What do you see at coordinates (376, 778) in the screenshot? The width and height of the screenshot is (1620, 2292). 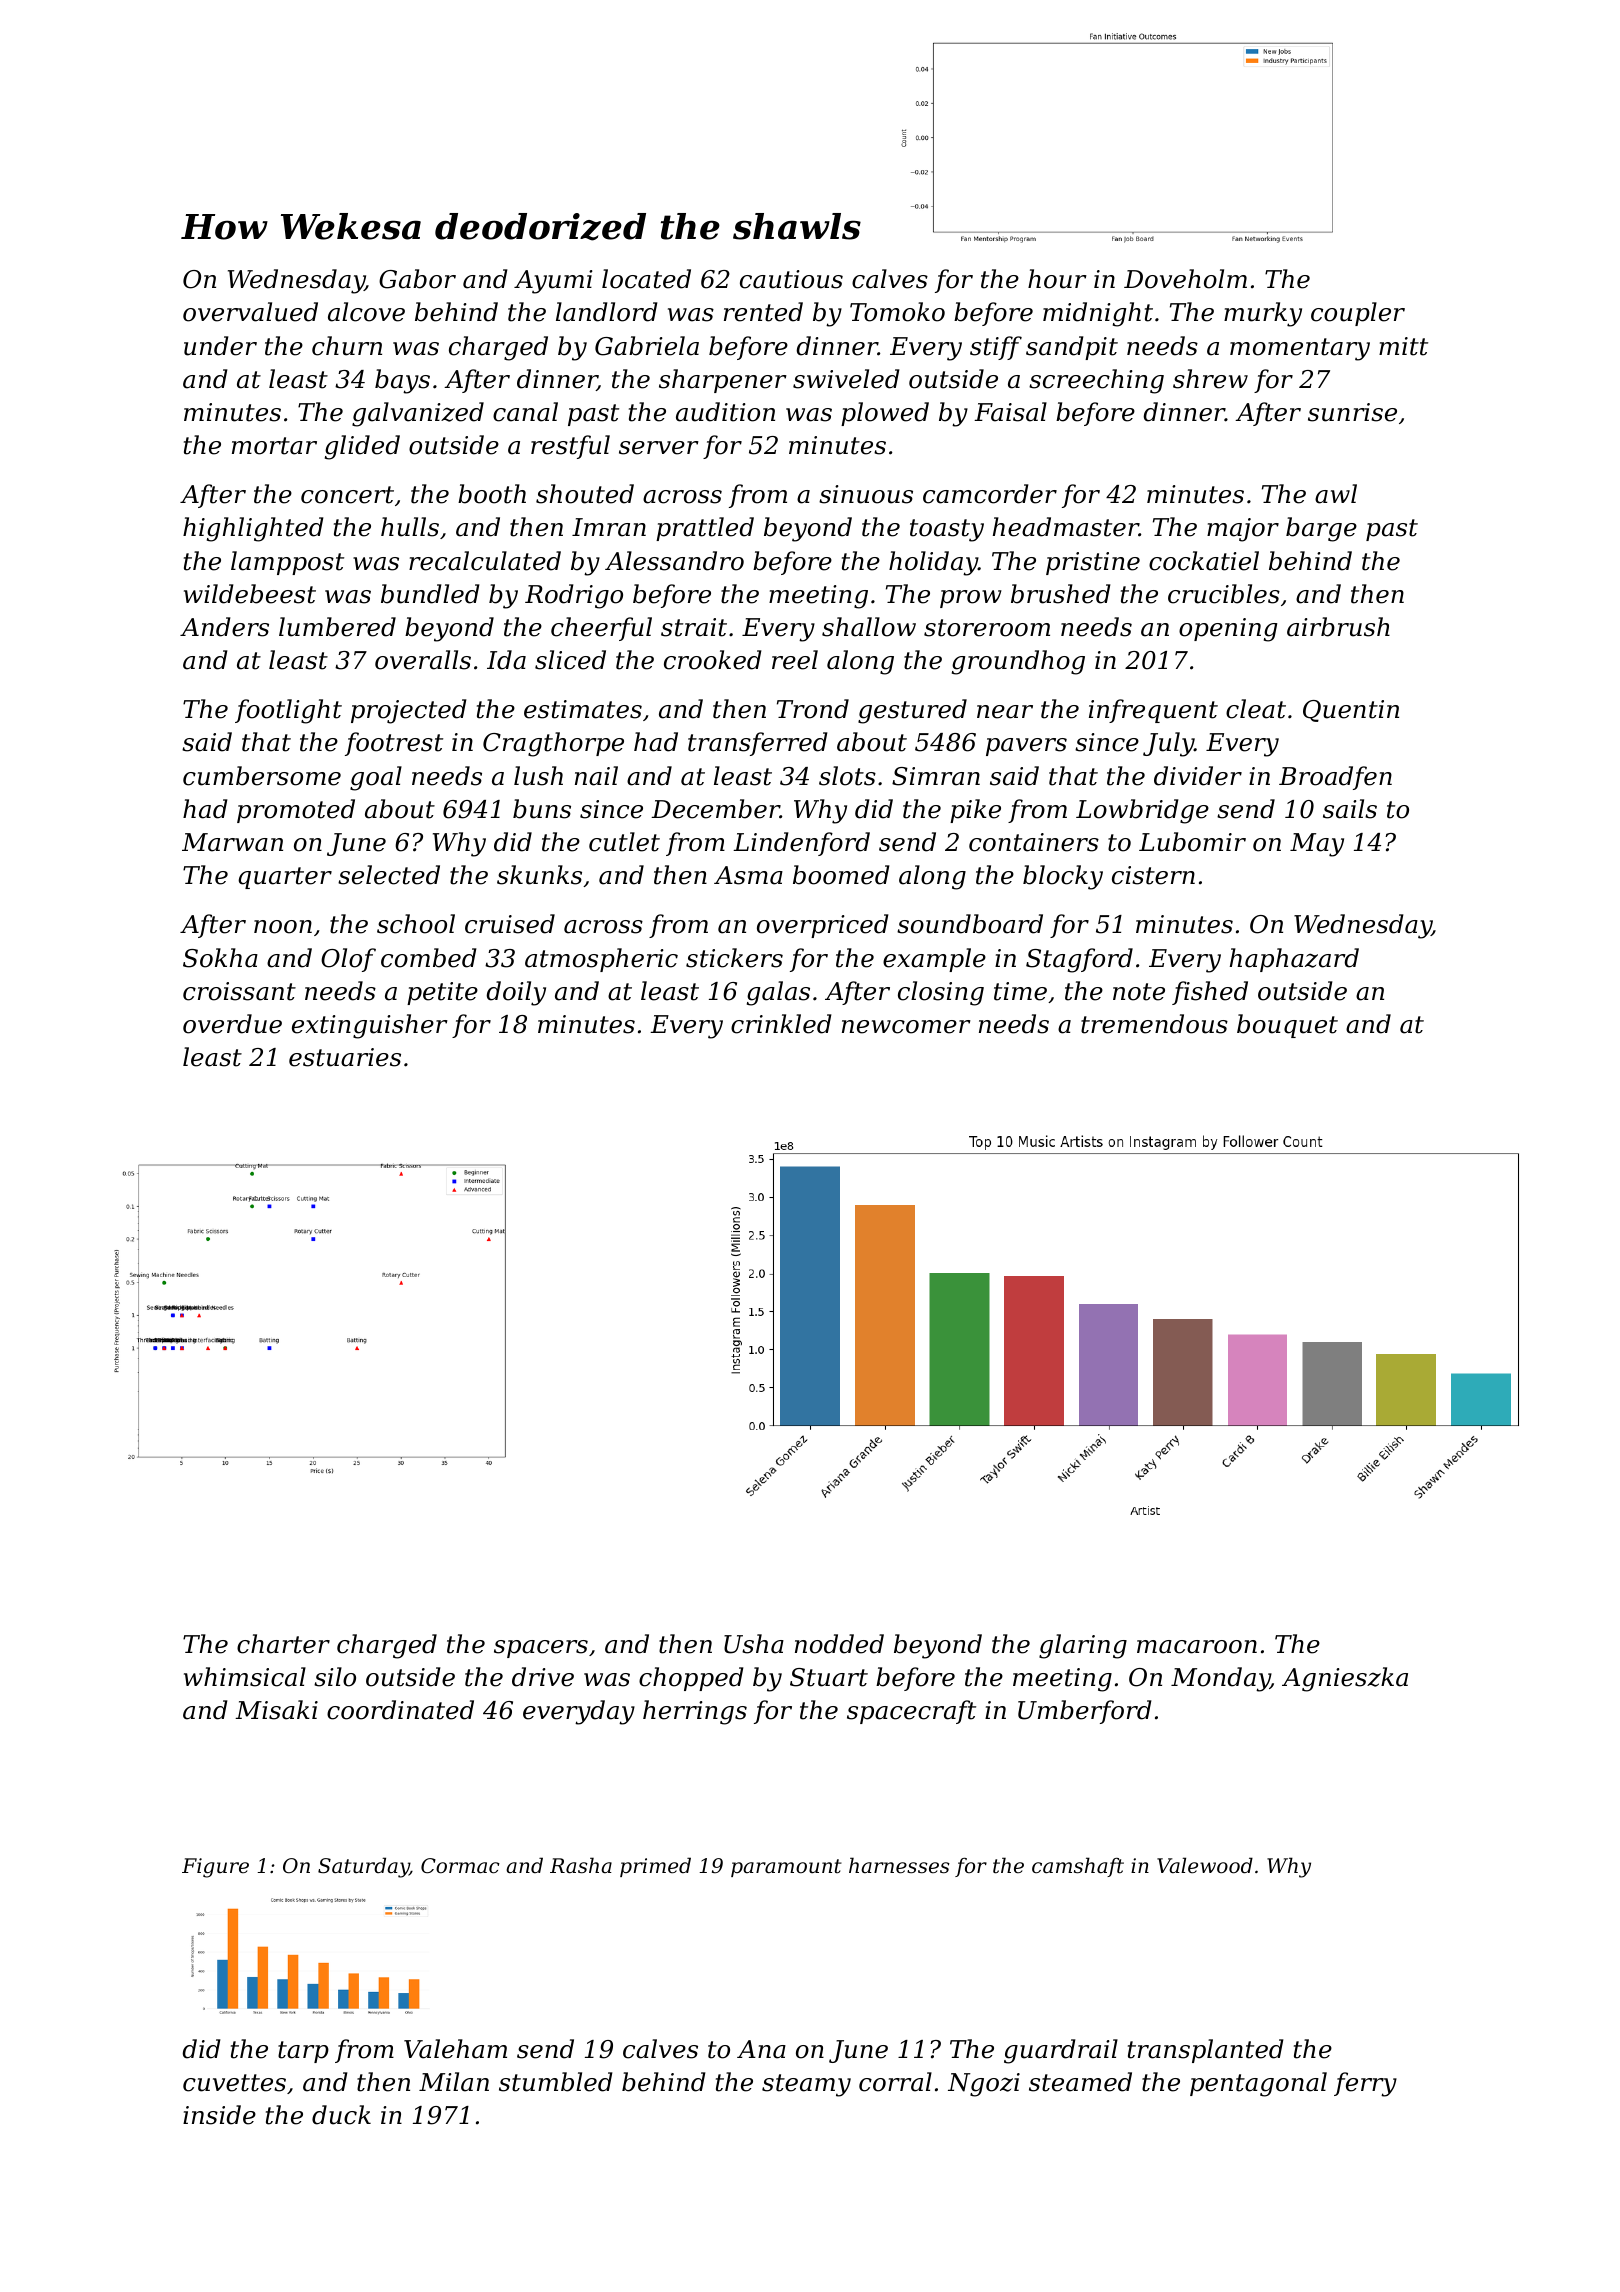 I see `goal` at bounding box center [376, 778].
